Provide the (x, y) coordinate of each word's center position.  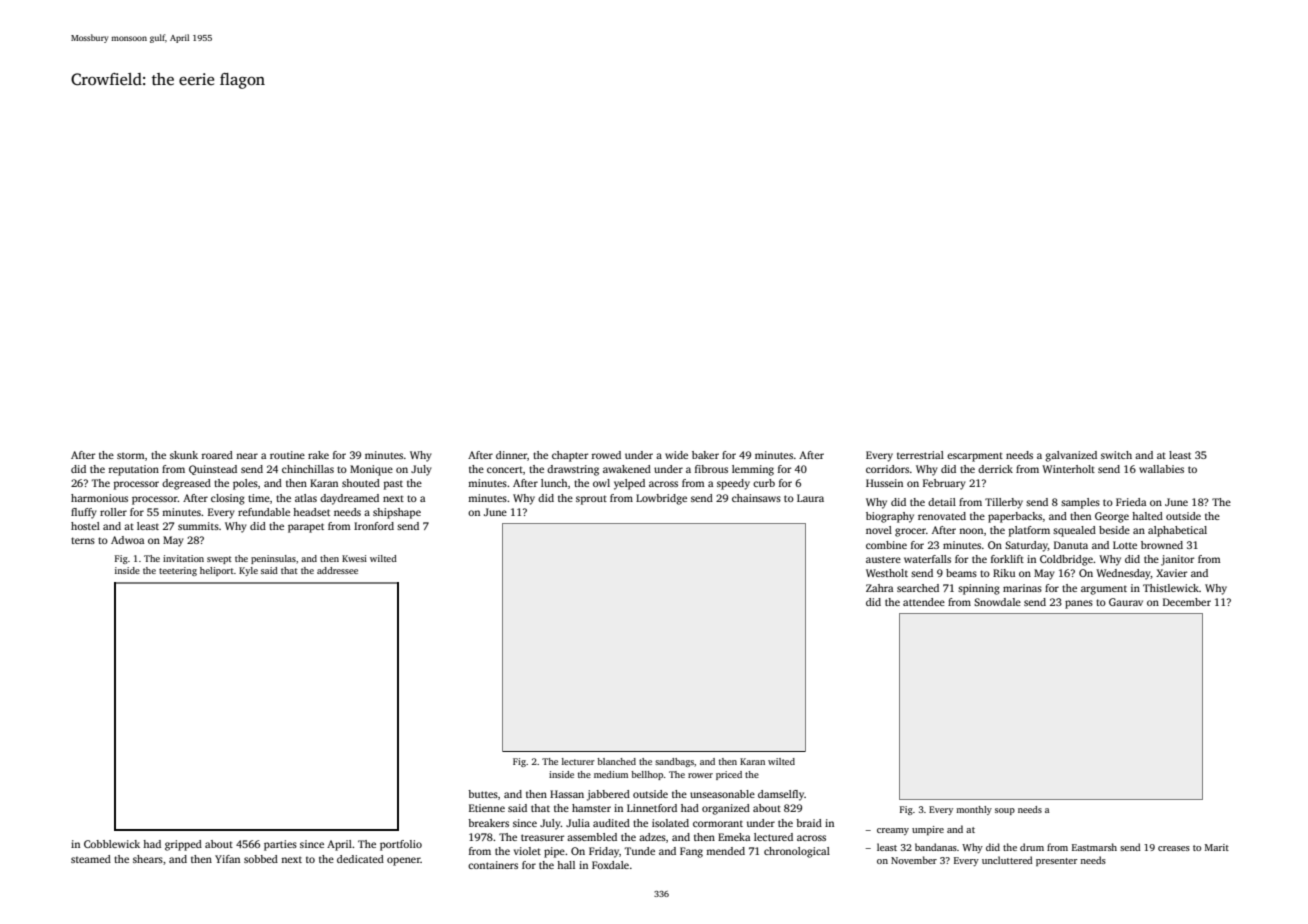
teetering (178, 571)
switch (1116, 455)
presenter (1057, 862)
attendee (924, 602)
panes (1079, 604)
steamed (91, 859)
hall (566, 865)
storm (131, 456)
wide (676, 455)
